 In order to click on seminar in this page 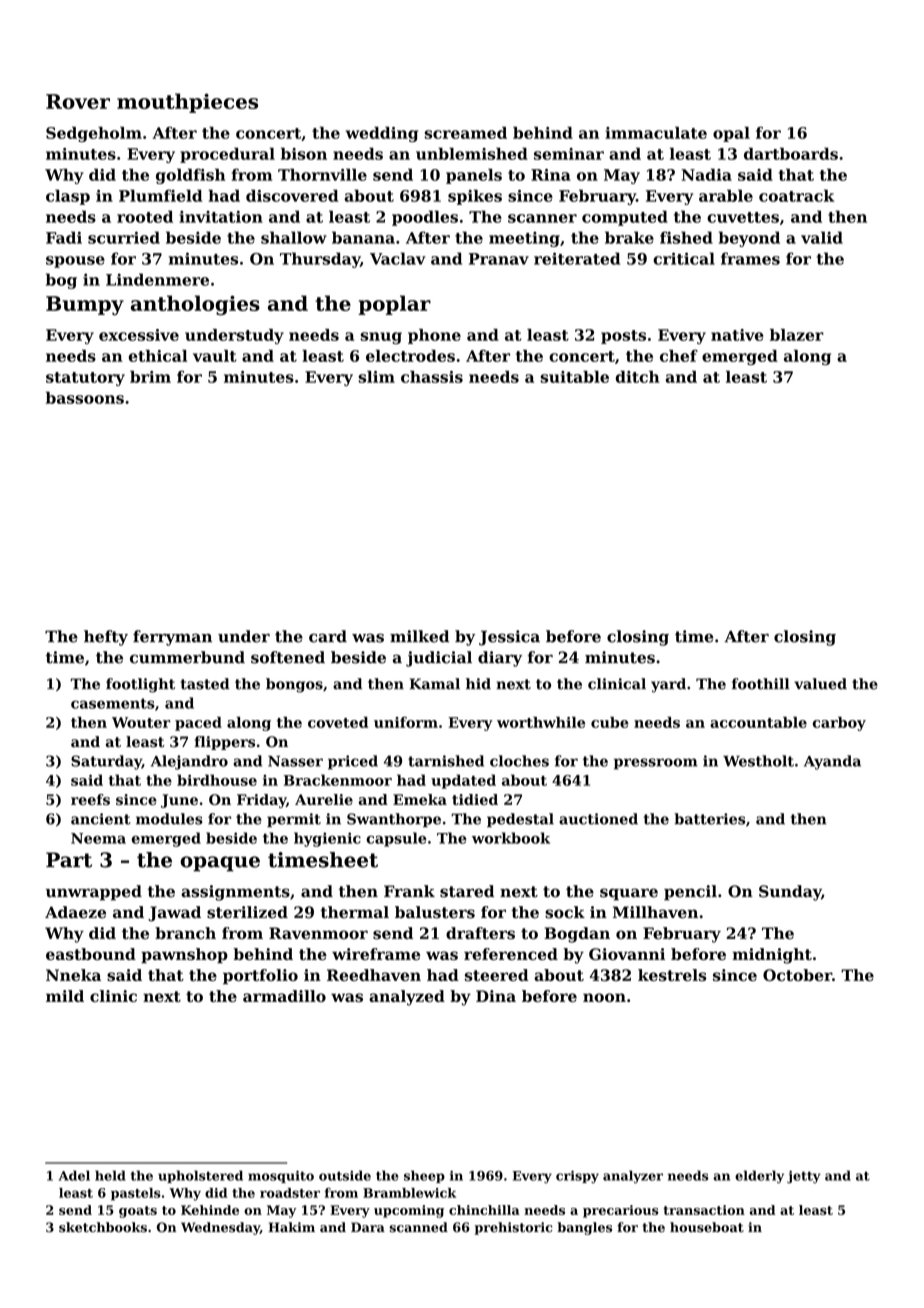, I will do `click(569, 154)`.
